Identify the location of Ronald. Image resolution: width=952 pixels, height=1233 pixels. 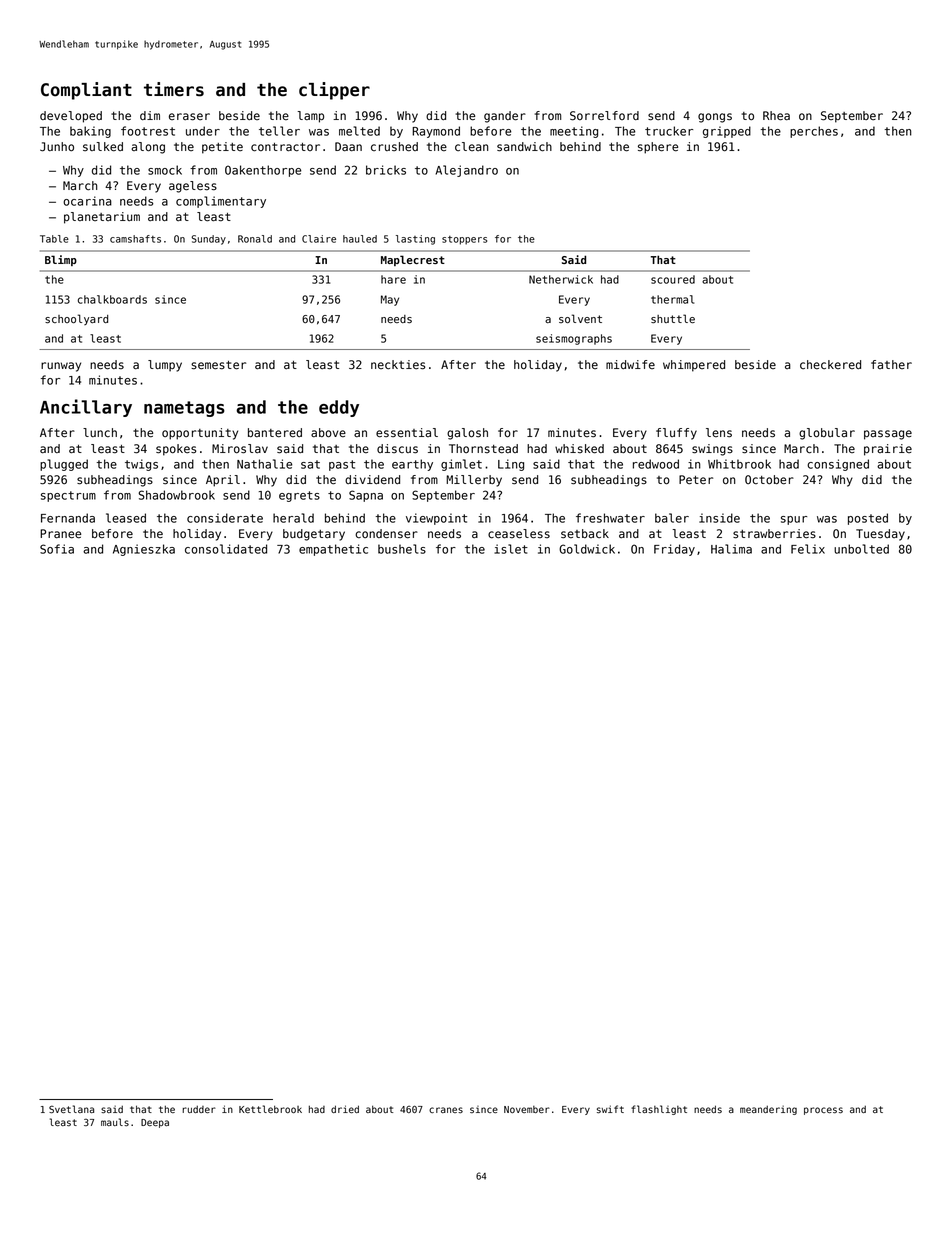
(255, 239).
